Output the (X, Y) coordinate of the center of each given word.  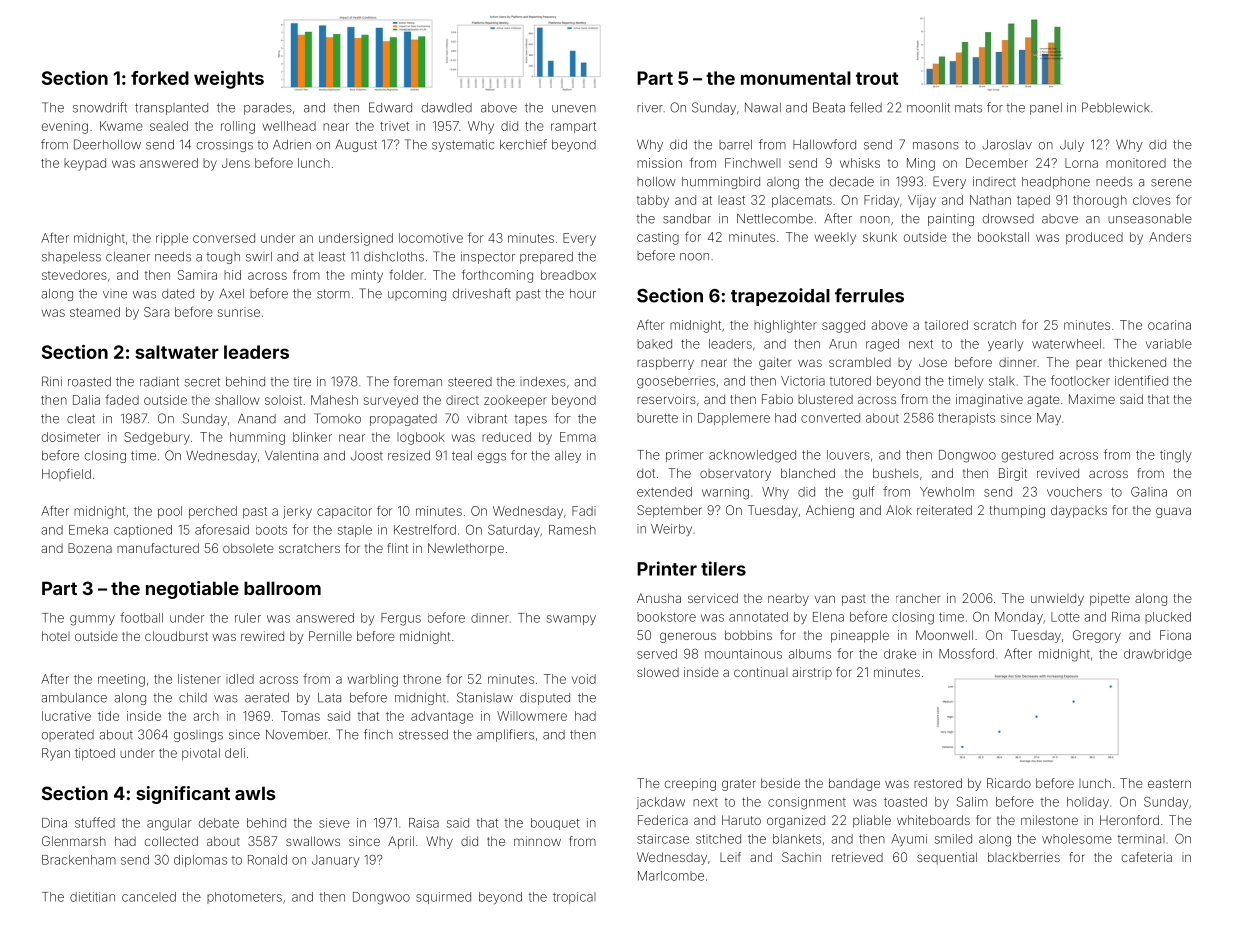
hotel (56, 636)
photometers (244, 898)
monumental (796, 78)
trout (877, 78)
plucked (1168, 618)
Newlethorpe (466, 549)
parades (268, 109)
